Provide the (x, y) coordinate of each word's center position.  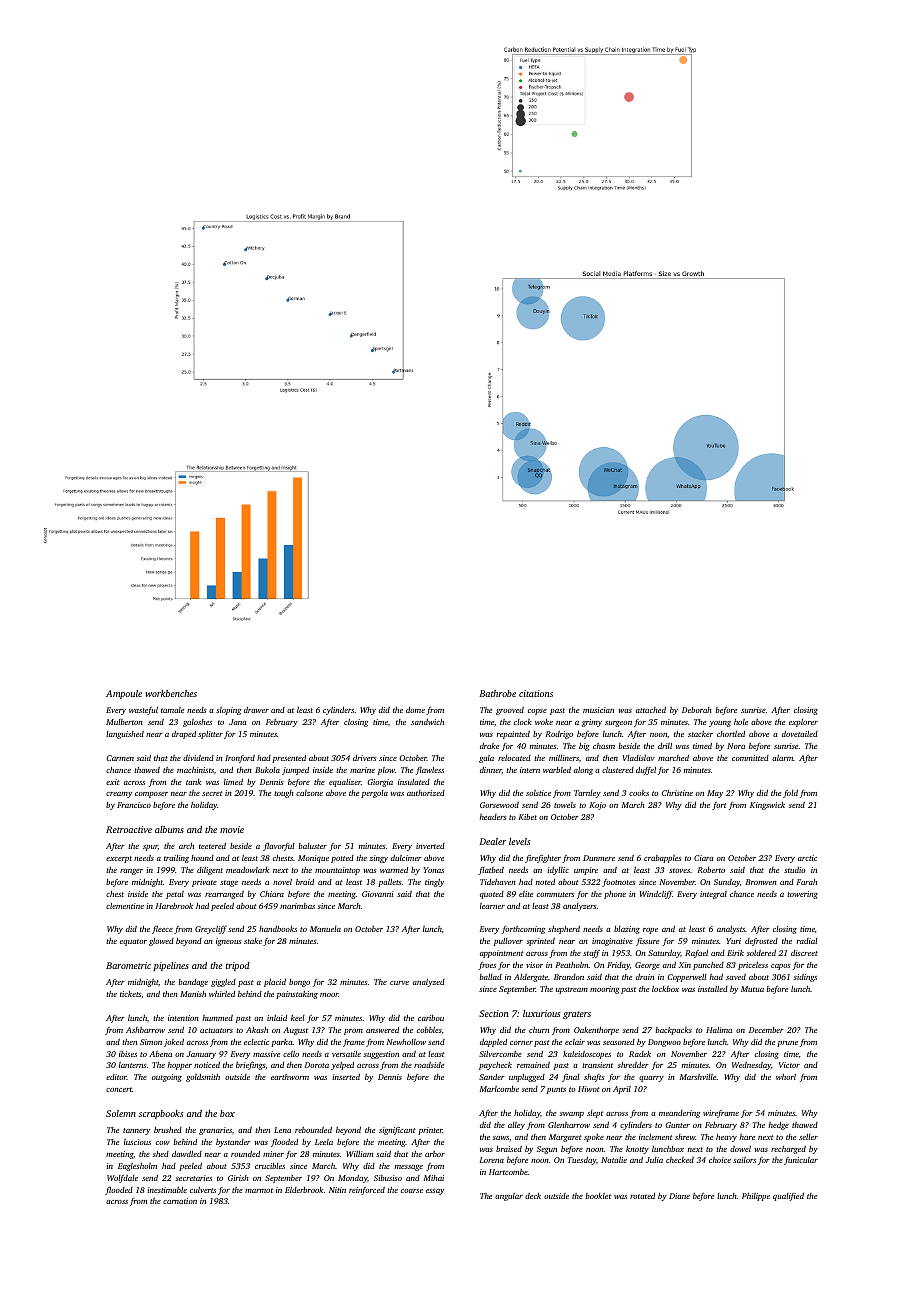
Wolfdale (122, 1179)
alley (516, 1126)
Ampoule (124, 694)
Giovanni (378, 894)
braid (305, 882)
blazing (627, 930)
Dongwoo (664, 1043)
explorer (803, 723)
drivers (365, 758)
